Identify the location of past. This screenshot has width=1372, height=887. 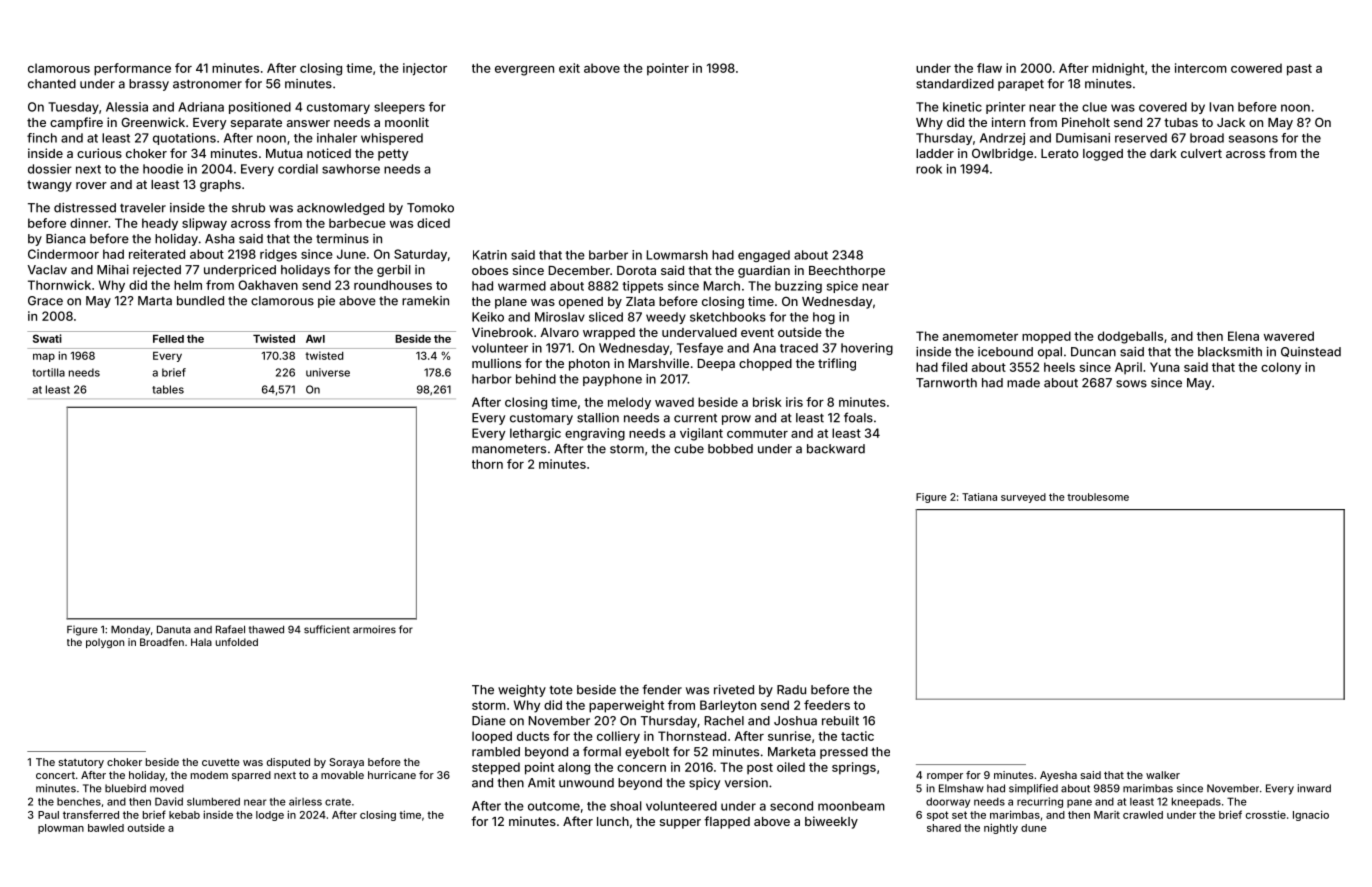
(1299, 70).
